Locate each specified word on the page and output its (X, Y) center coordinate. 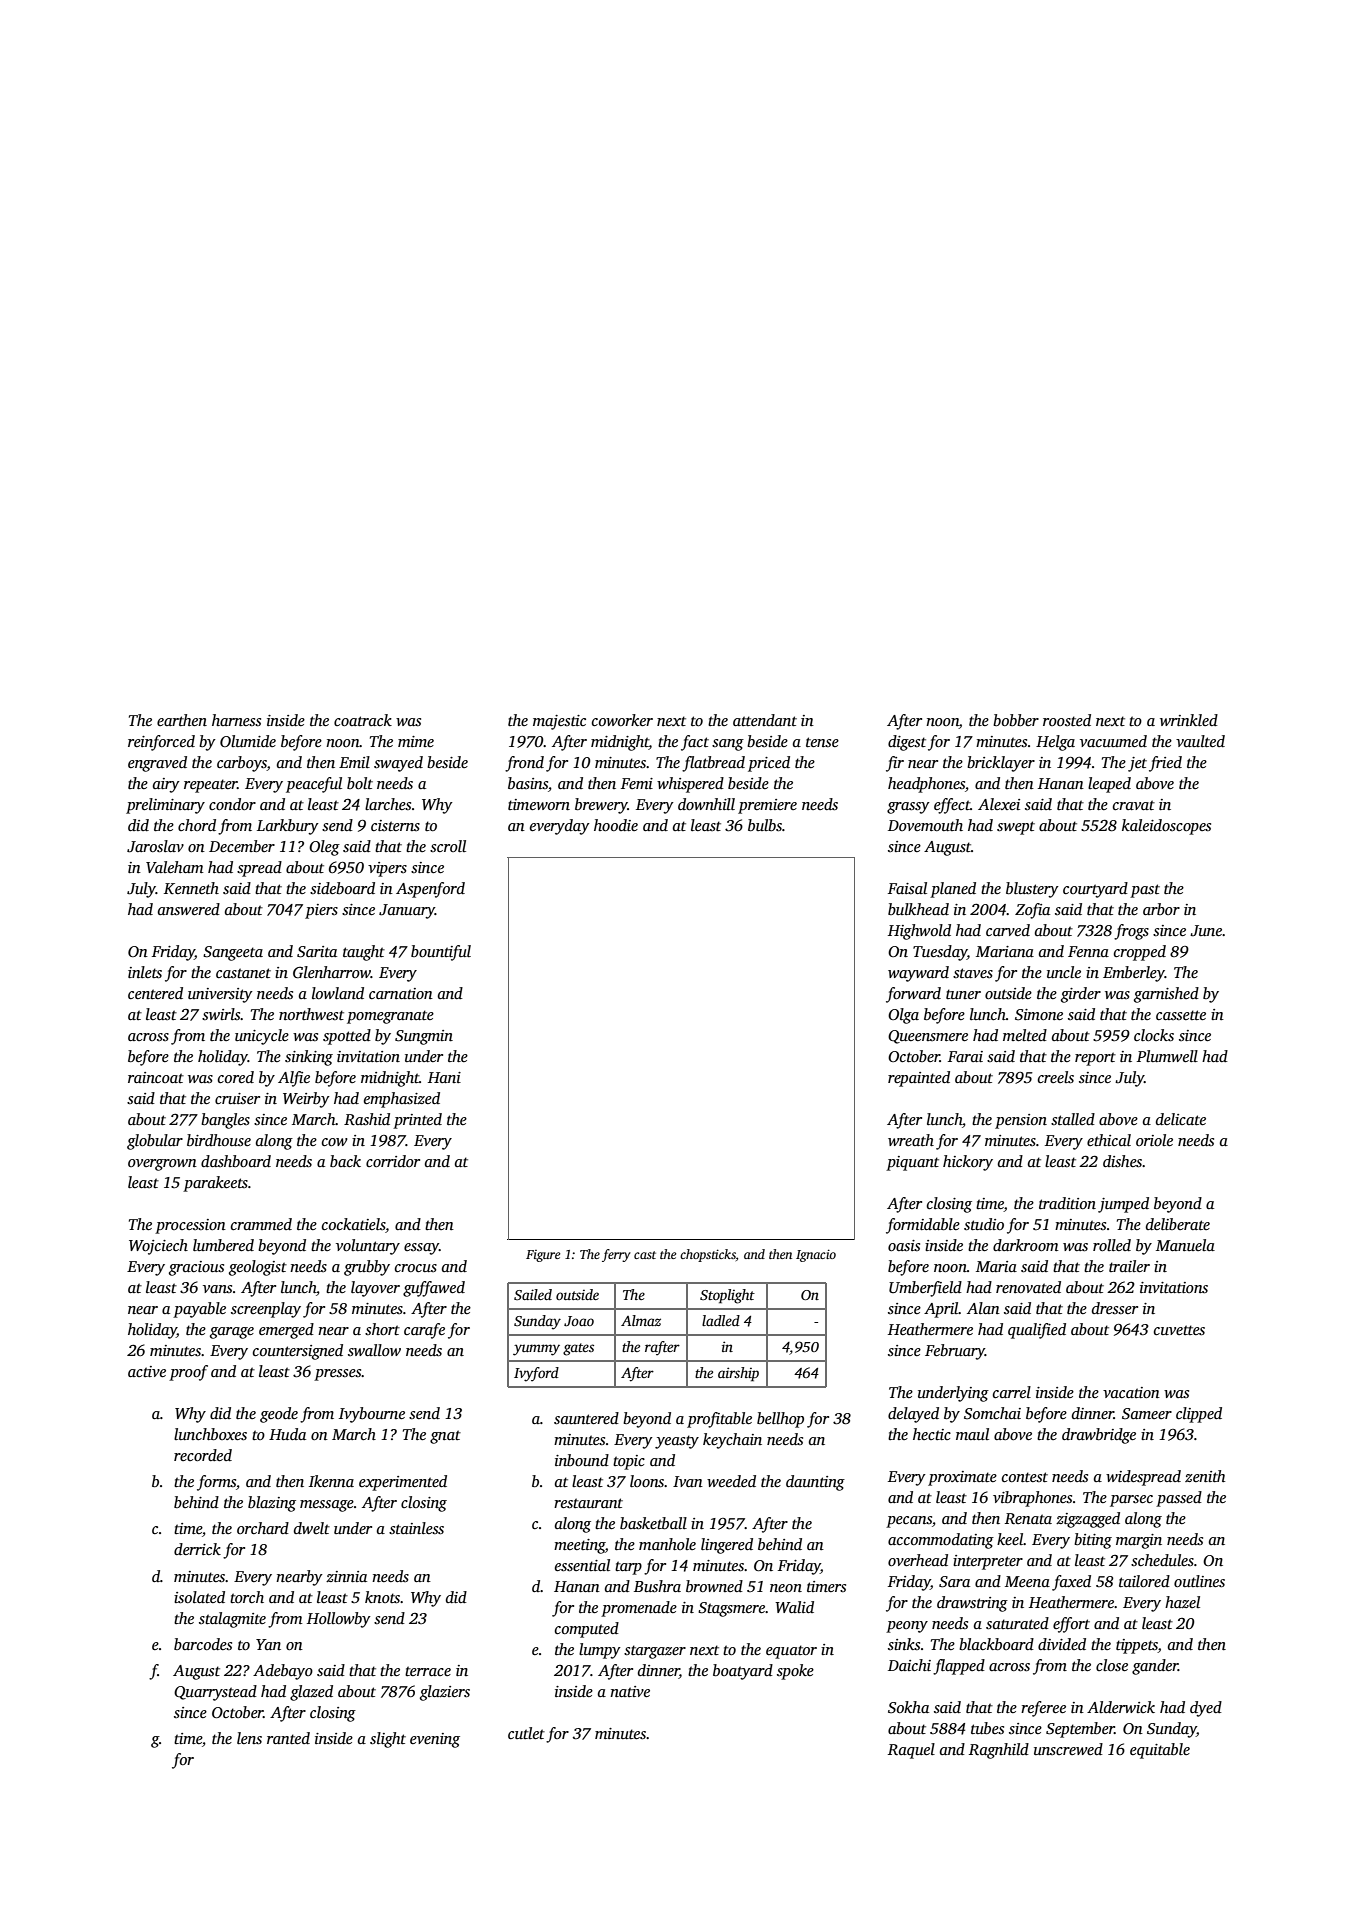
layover (375, 1289)
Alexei (999, 804)
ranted (288, 1738)
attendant (765, 720)
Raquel (911, 1751)
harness (236, 720)
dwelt (312, 1528)
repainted (919, 1079)
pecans (909, 1522)
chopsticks (708, 1255)
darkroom (1026, 1245)
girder (1081, 995)
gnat (445, 1437)
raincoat (156, 1077)
